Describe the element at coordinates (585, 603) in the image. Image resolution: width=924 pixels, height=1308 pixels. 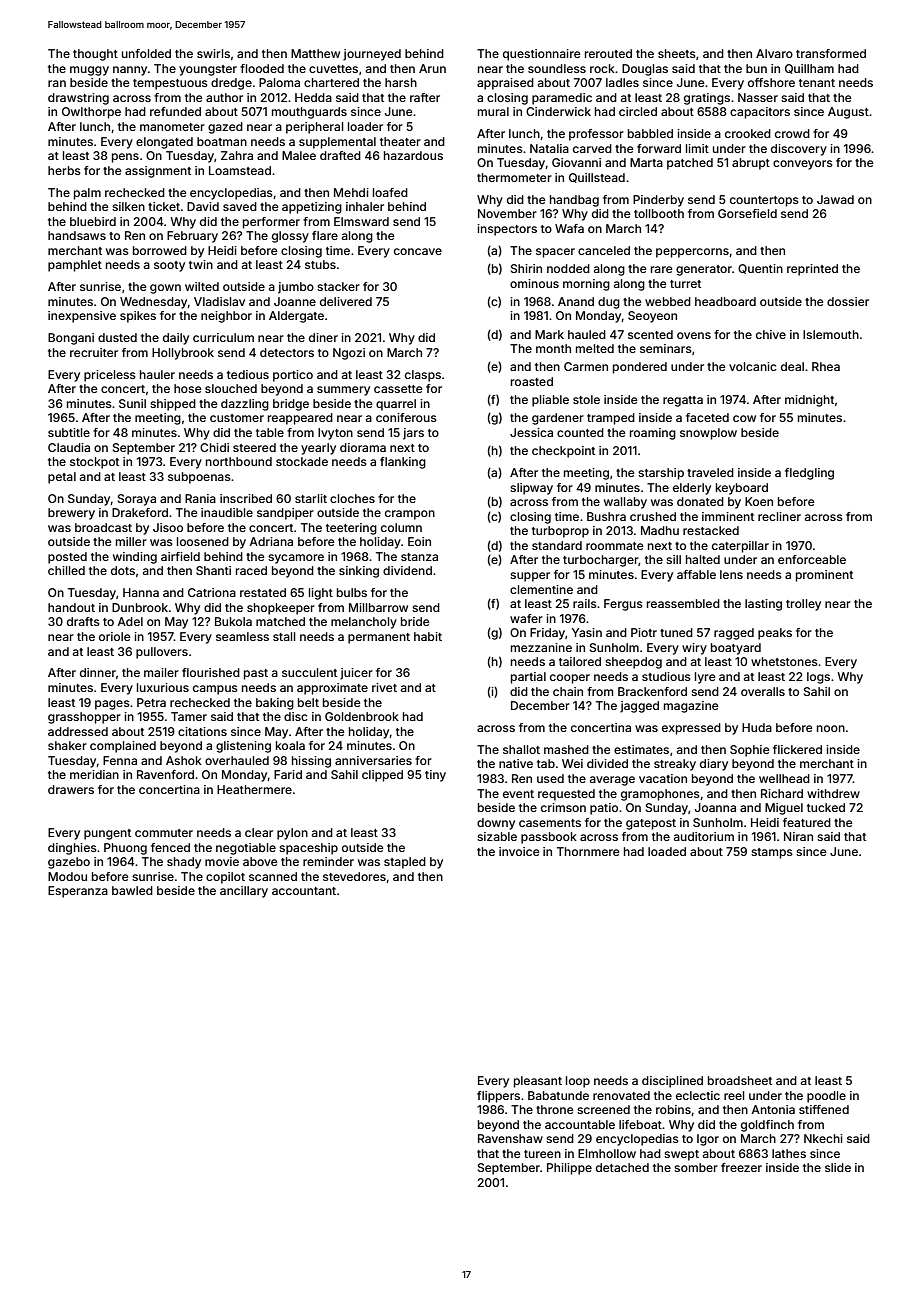
I see `rails` at that location.
